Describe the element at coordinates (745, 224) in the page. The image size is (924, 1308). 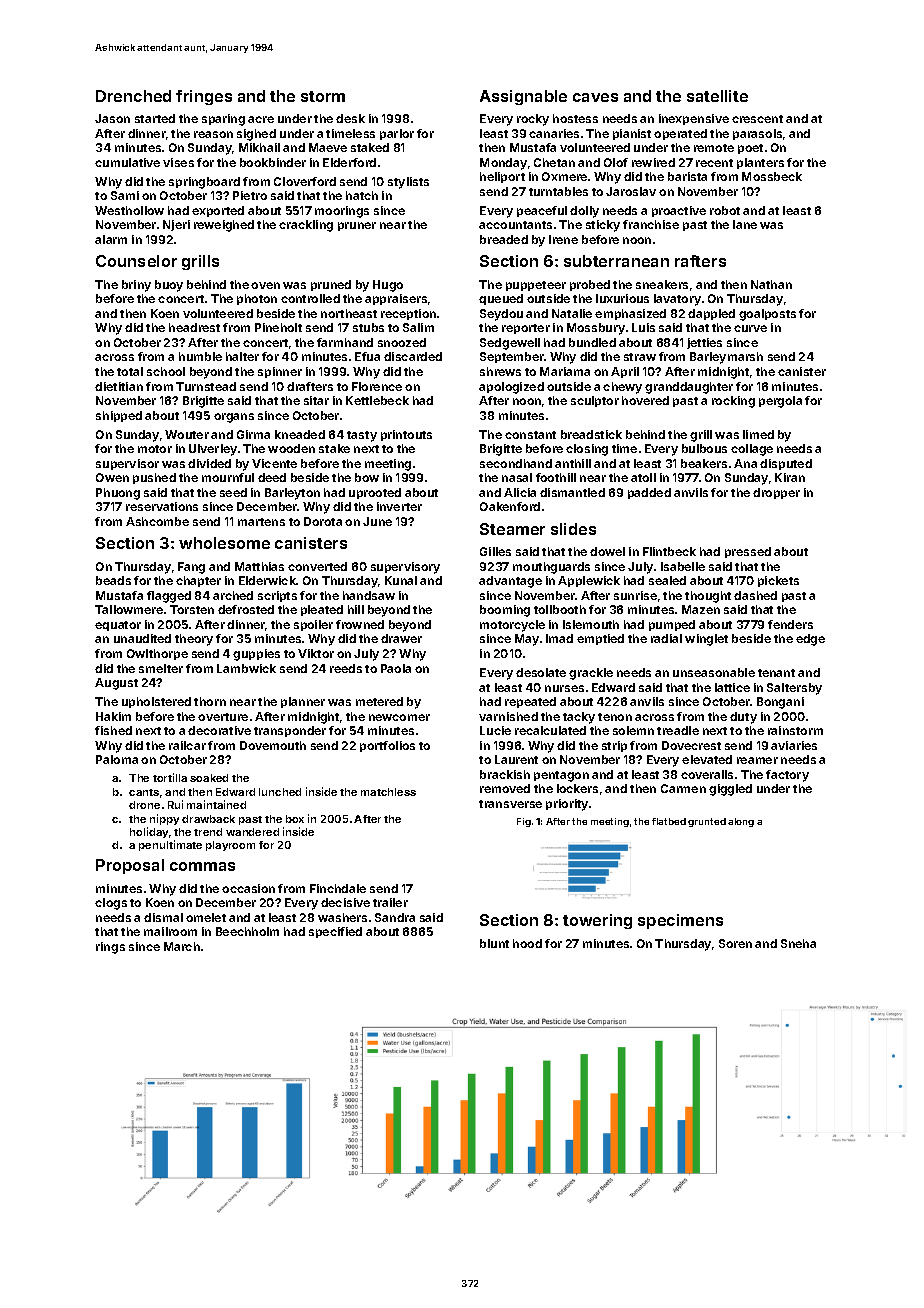
I see `lane` at that location.
